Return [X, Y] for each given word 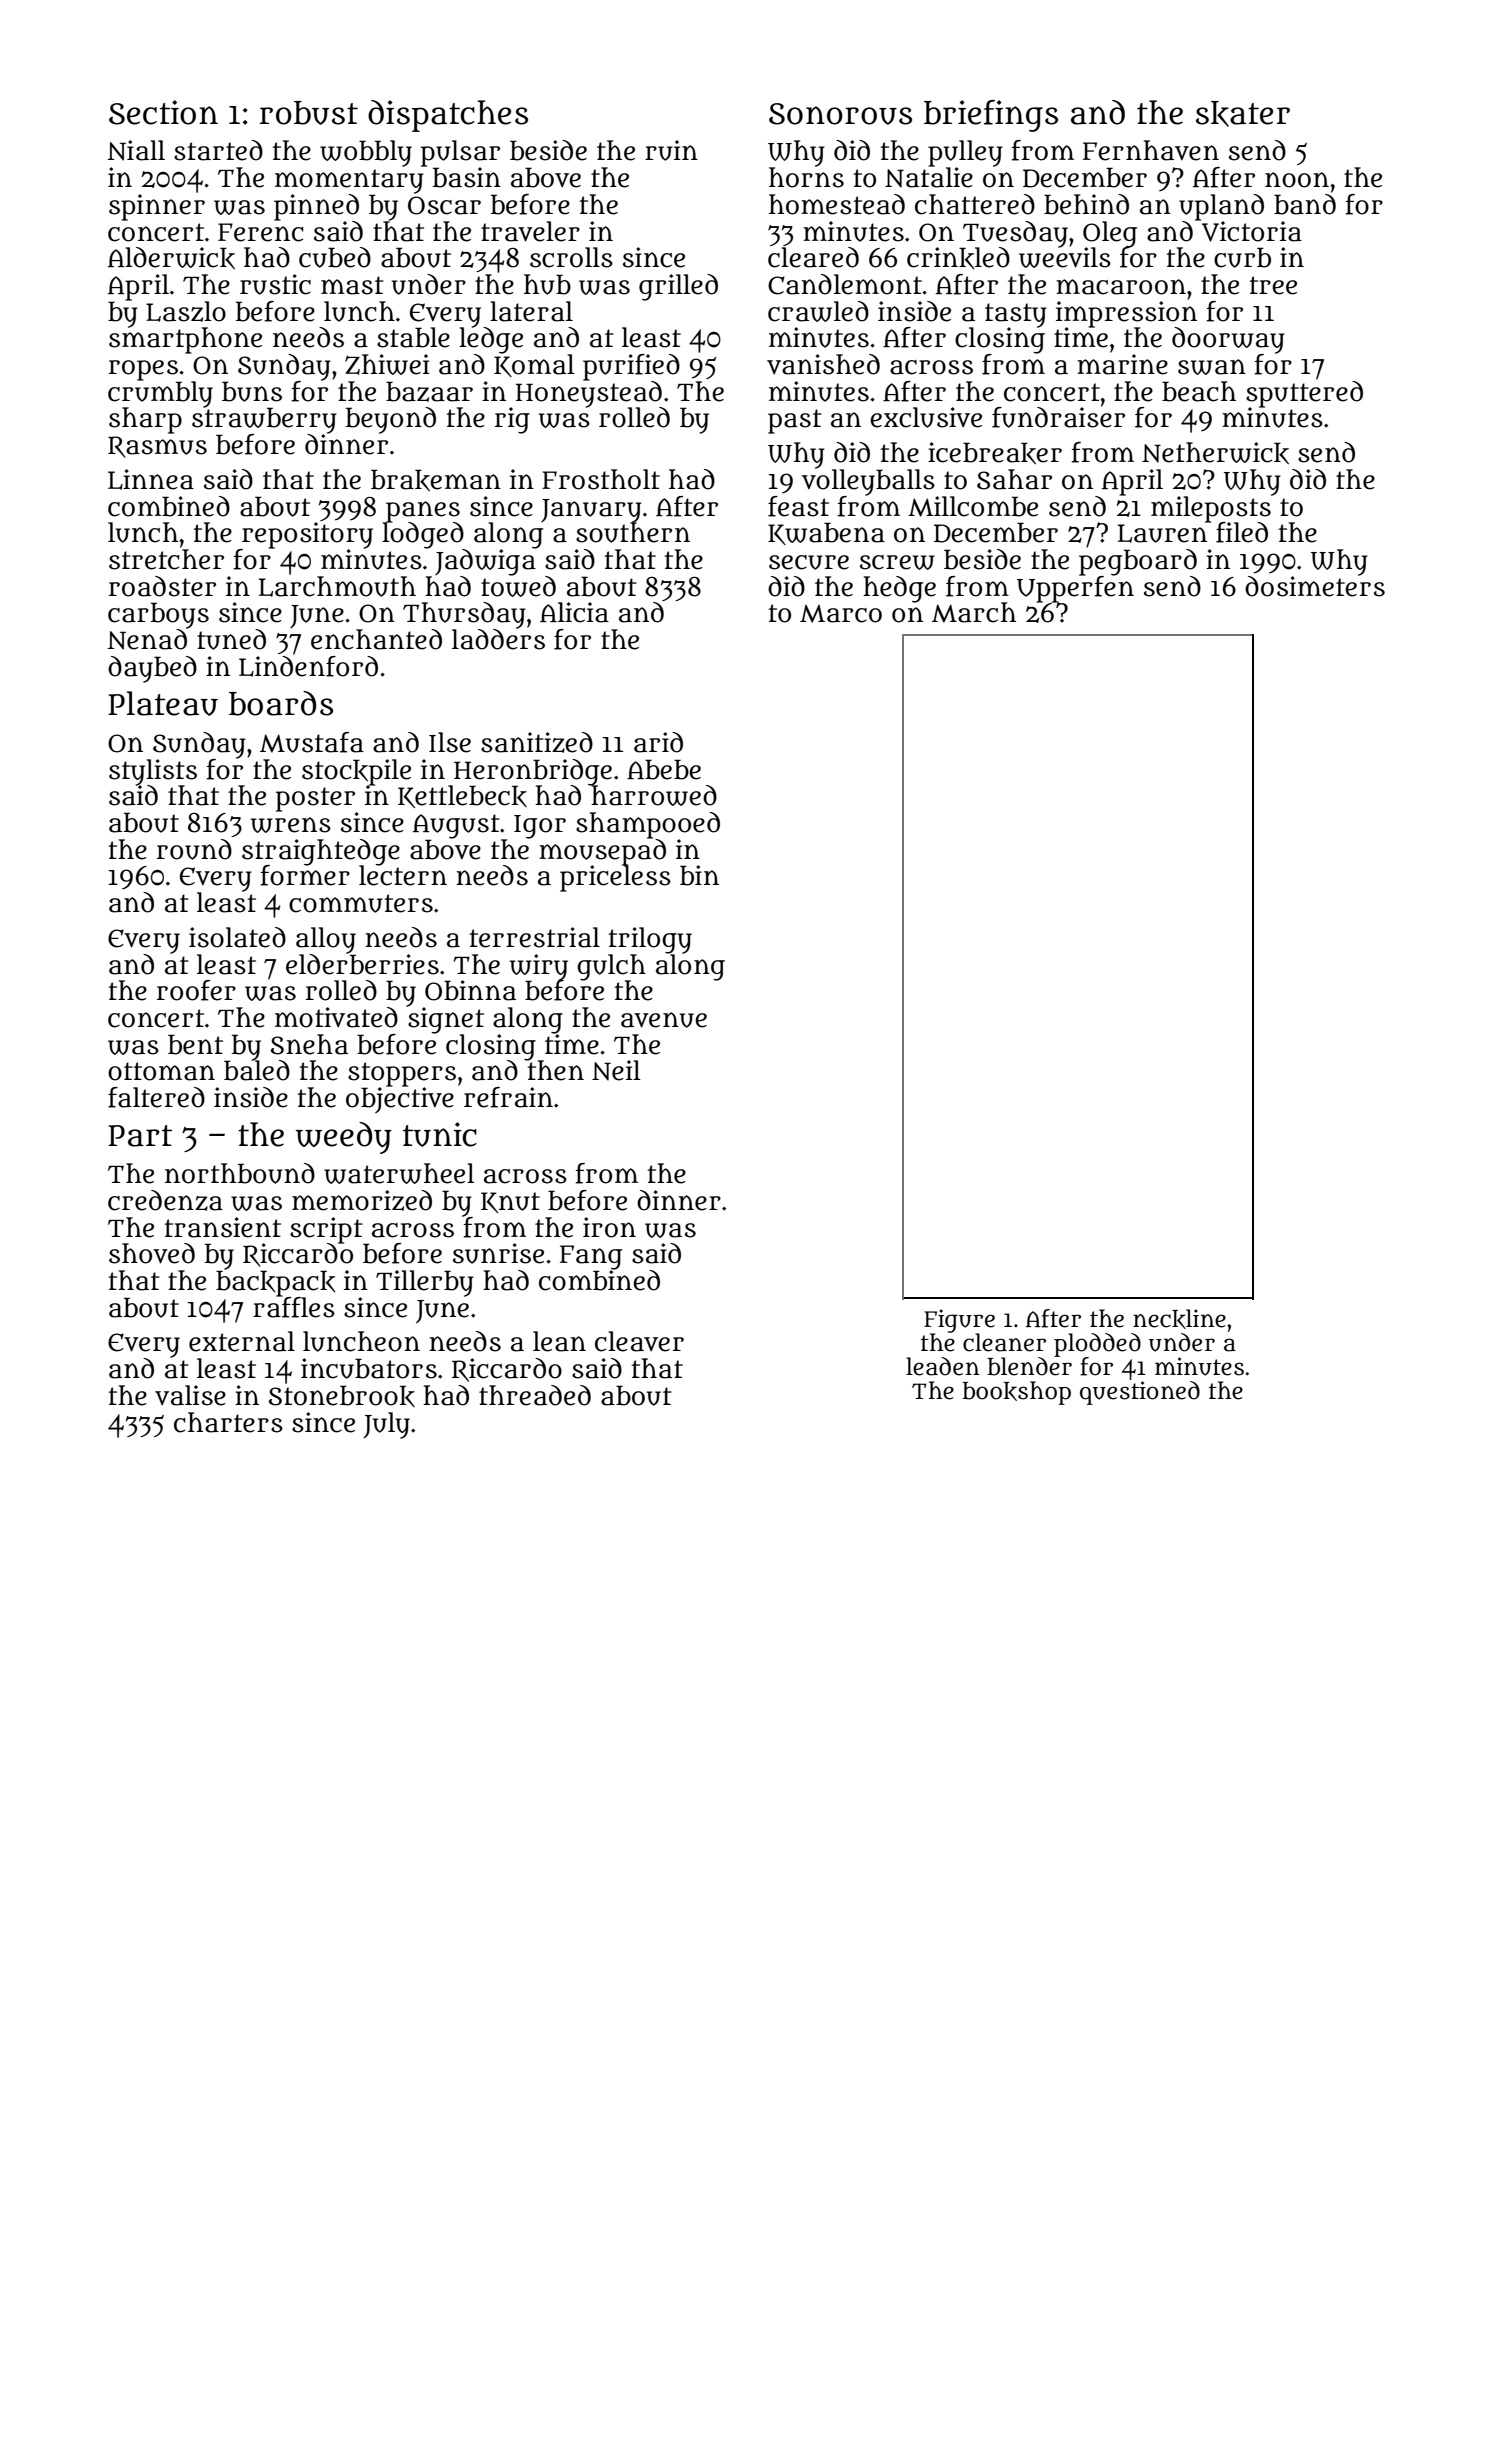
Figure [959, 1321]
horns [806, 177]
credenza [165, 1200]
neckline [1179, 1319]
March [974, 612]
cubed [335, 257]
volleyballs [868, 482]
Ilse [450, 742]
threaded [535, 1395]
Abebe [664, 769]
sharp [145, 420]
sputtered [1304, 394]
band [1305, 204]
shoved [152, 1253]
